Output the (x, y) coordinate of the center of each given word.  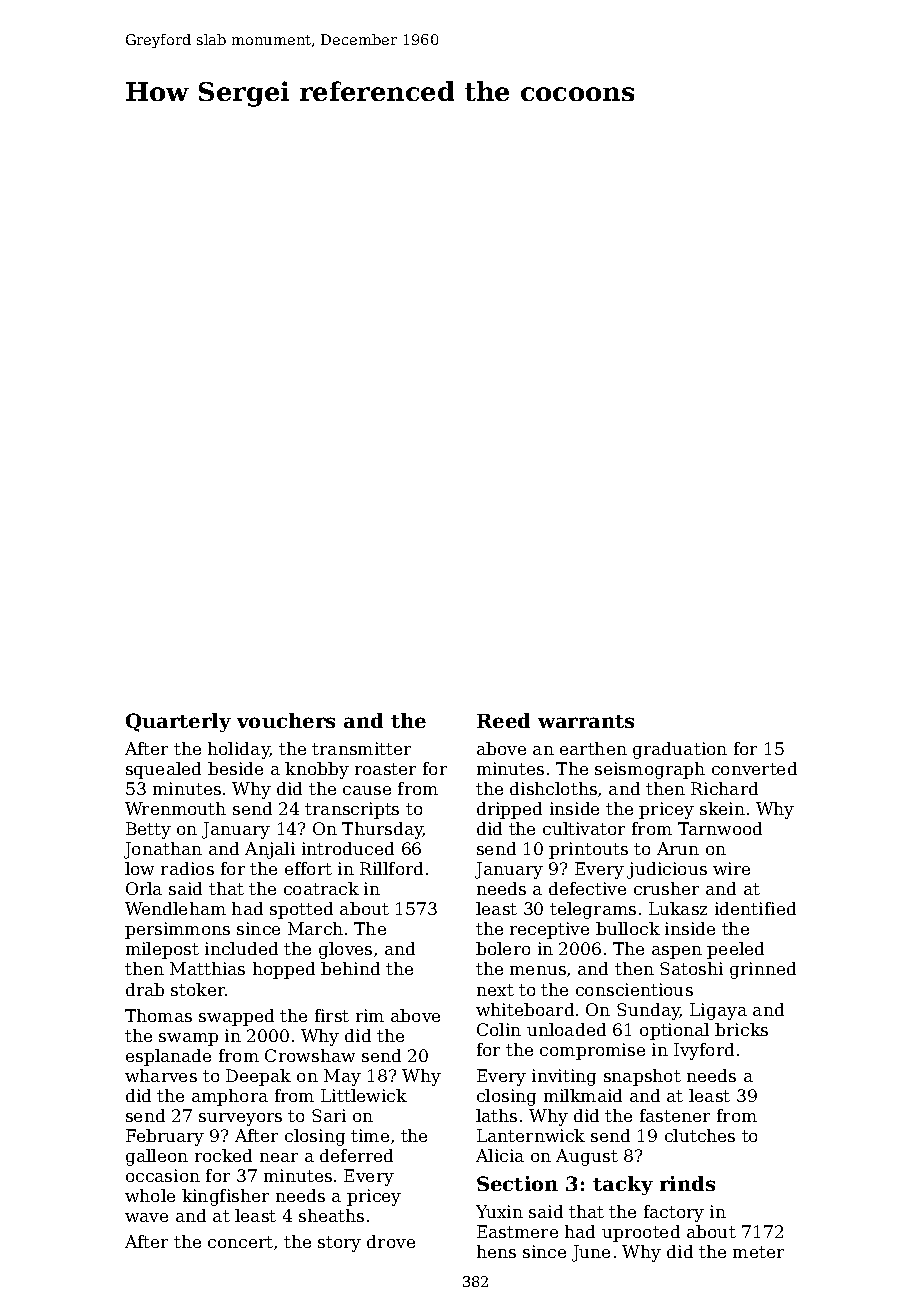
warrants (586, 721)
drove (391, 1241)
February (165, 1137)
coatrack (321, 888)
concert (240, 1242)
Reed (503, 720)
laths (496, 1115)
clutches (700, 1135)
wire (731, 868)
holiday (239, 750)
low (139, 868)
